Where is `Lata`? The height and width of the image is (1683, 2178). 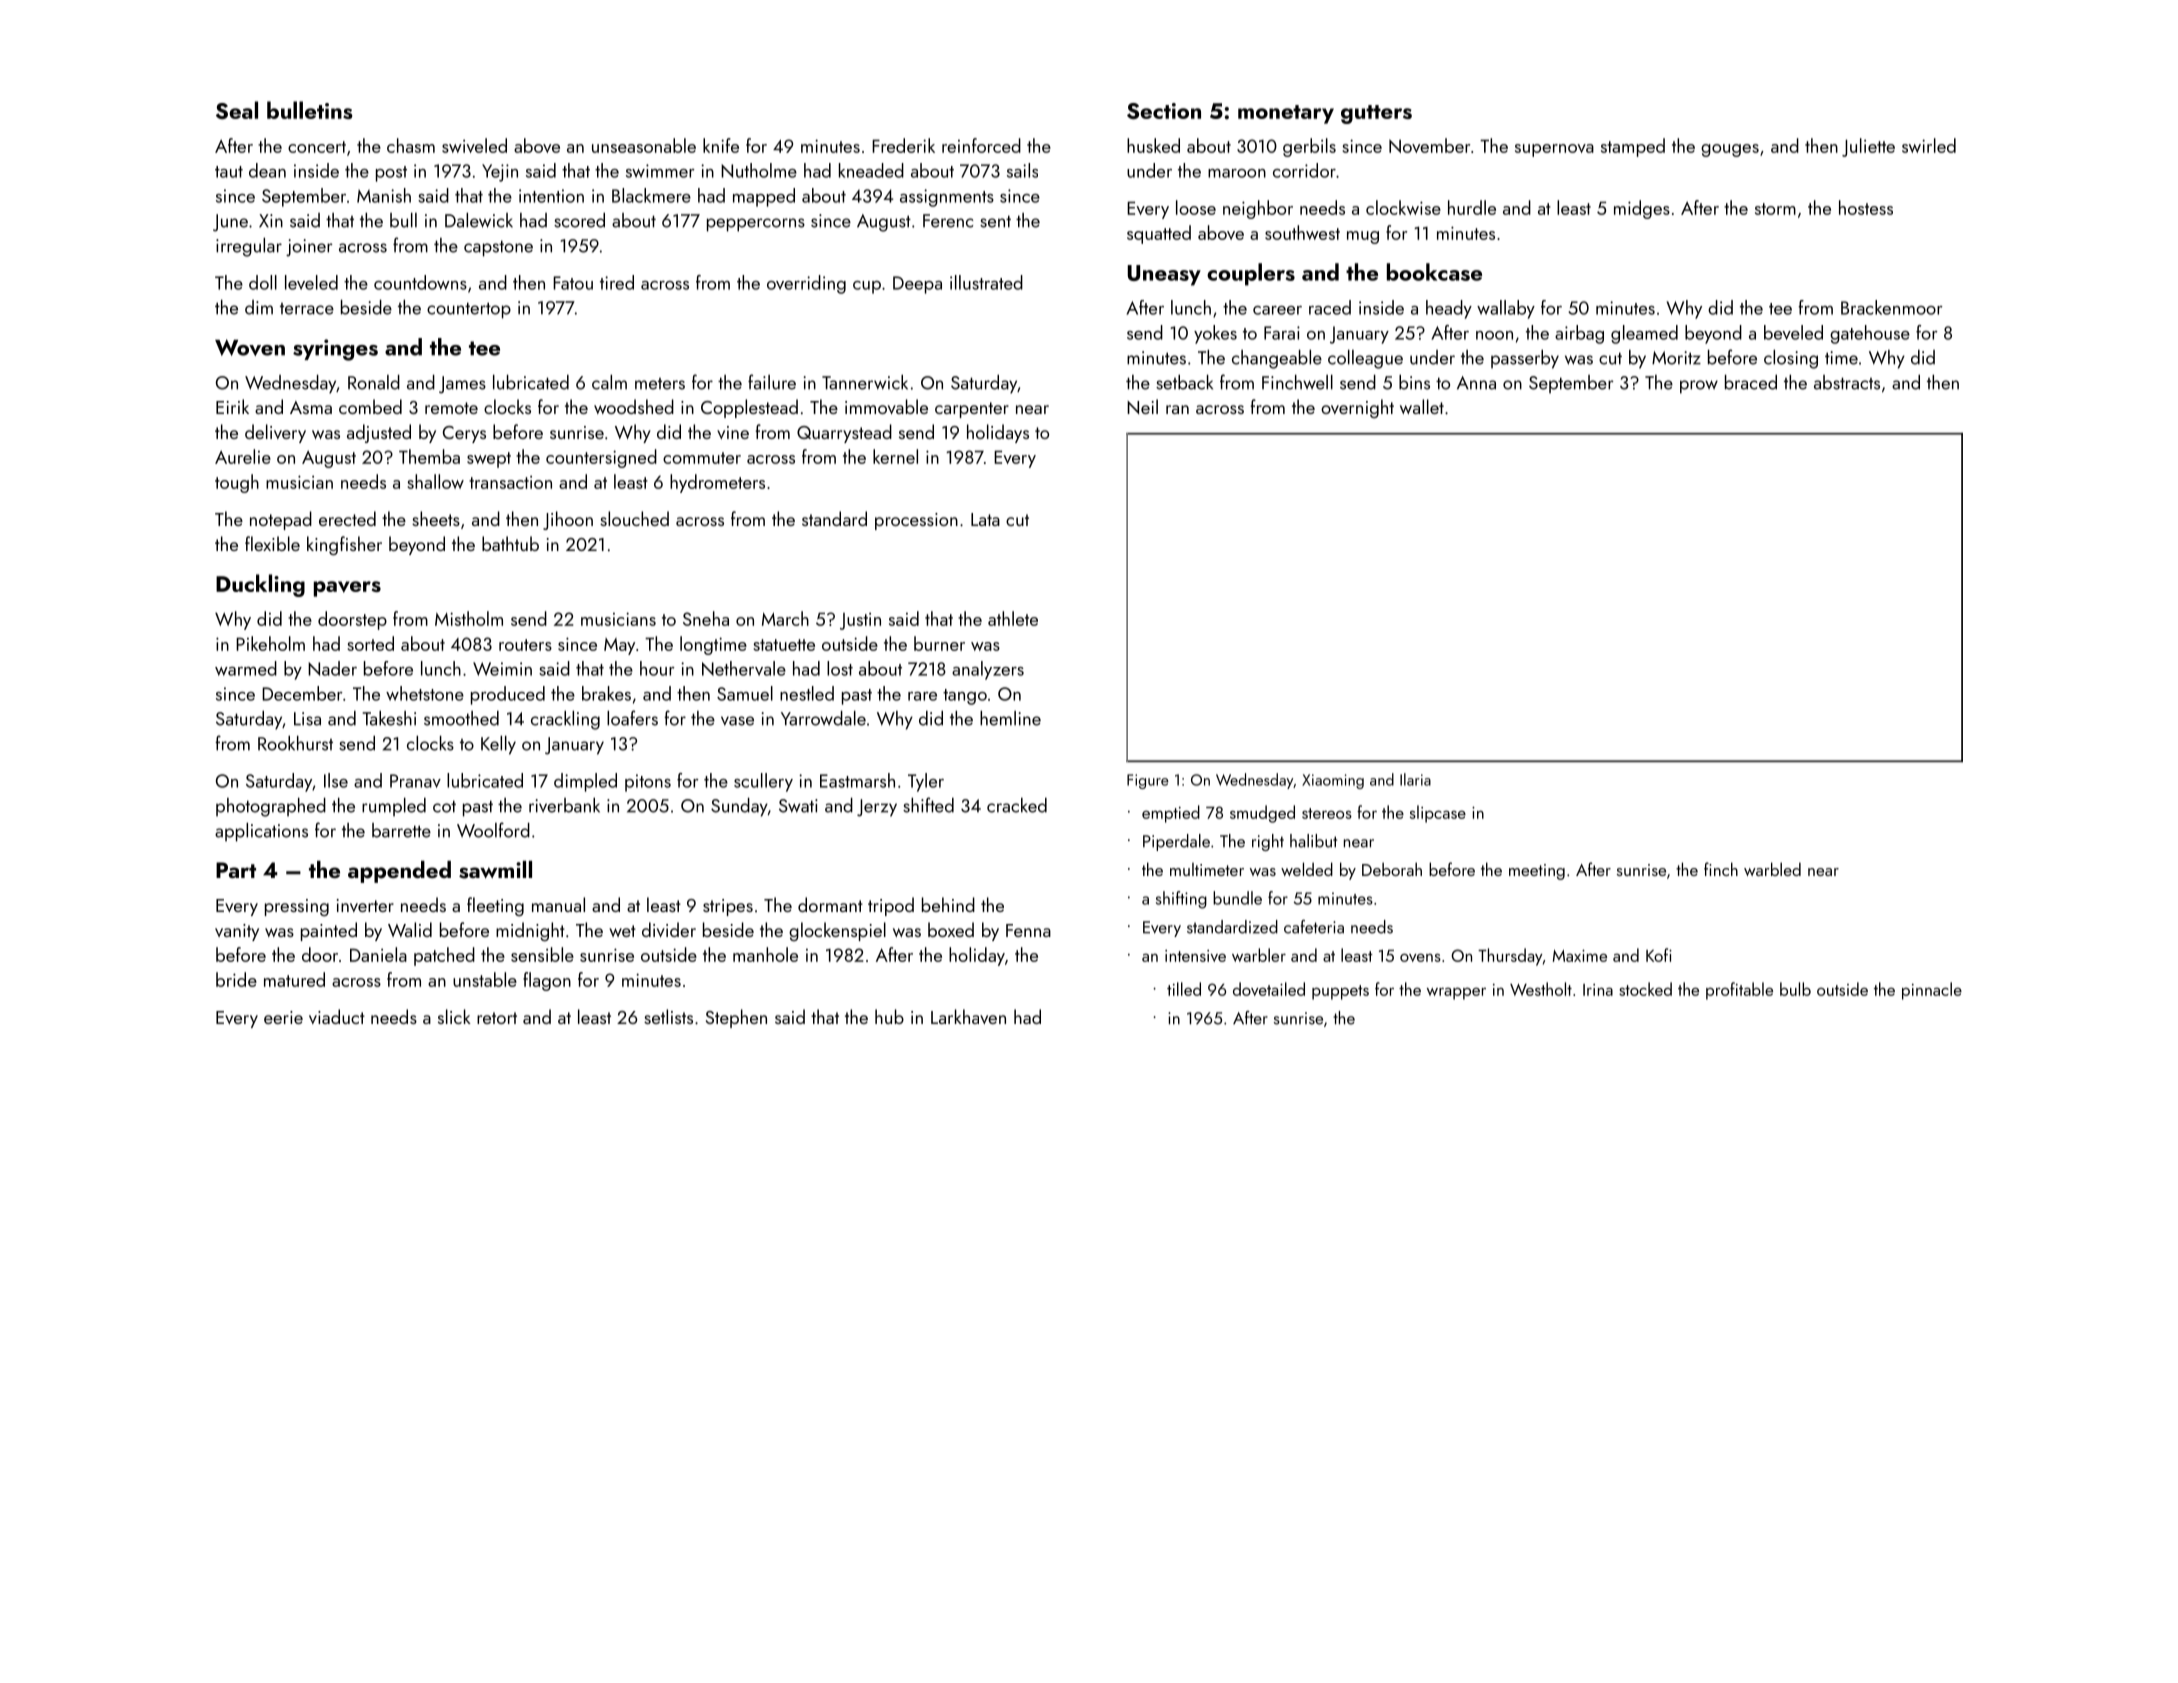 Lata is located at coordinates (985, 519).
